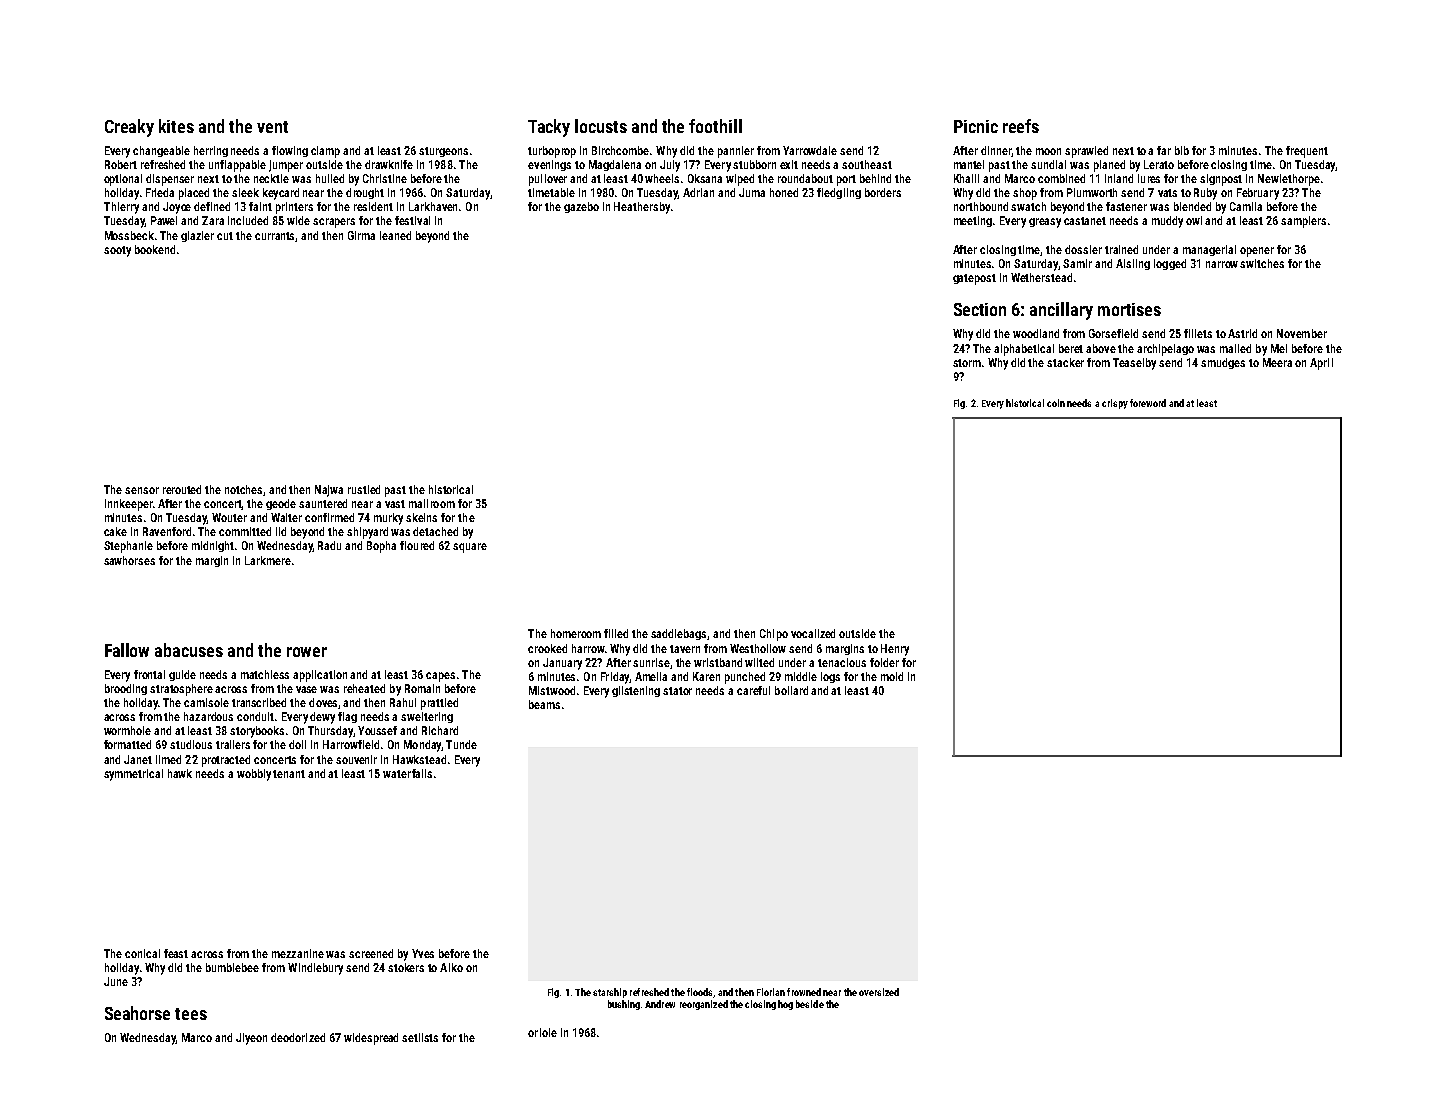 The image size is (1446, 1118). Describe the element at coordinates (423, 953) in the screenshot. I see `Yves` at that location.
